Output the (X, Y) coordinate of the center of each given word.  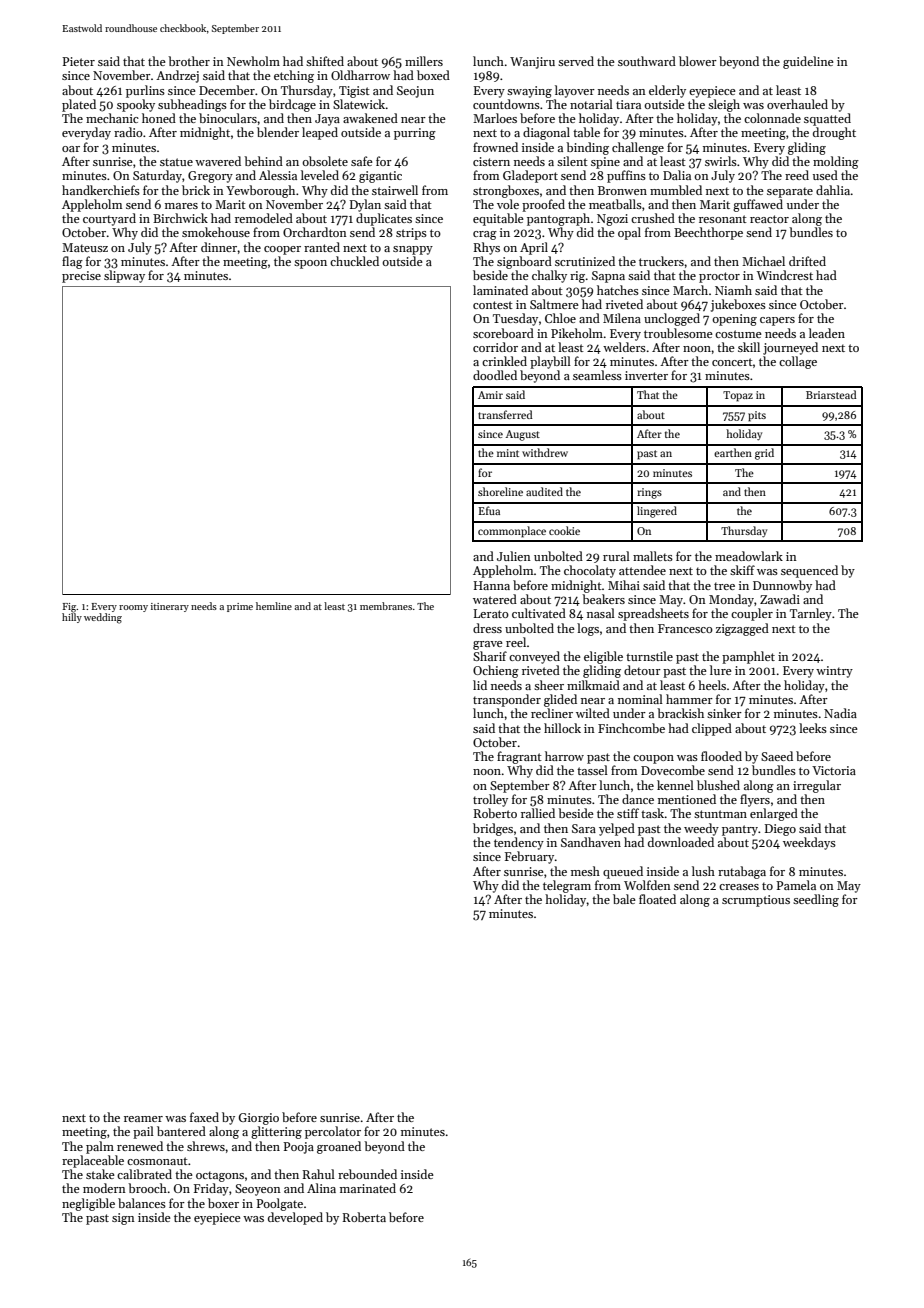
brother (189, 61)
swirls (721, 161)
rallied (538, 813)
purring (415, 134)
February (529, 857)
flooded (721, 756)
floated (657, 899)
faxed (204, 1117)
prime (240, 607)
